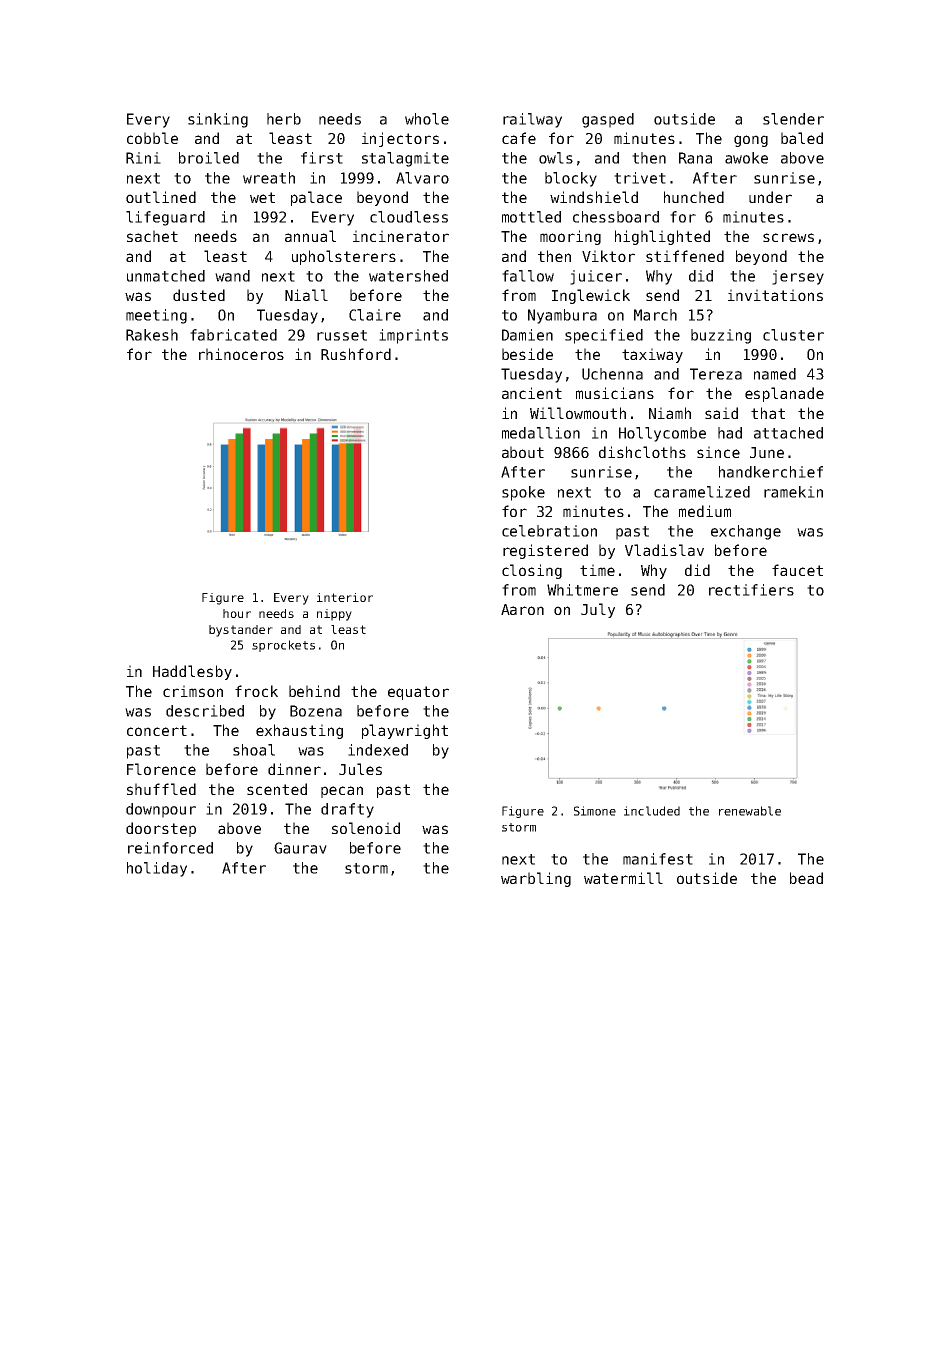 Image resolution: width=950 pixels, height=1349 pixels. What do you see at coordinates (523, 493) in the screenshot?
I see `spoke` at bounding box center [523, 493].
